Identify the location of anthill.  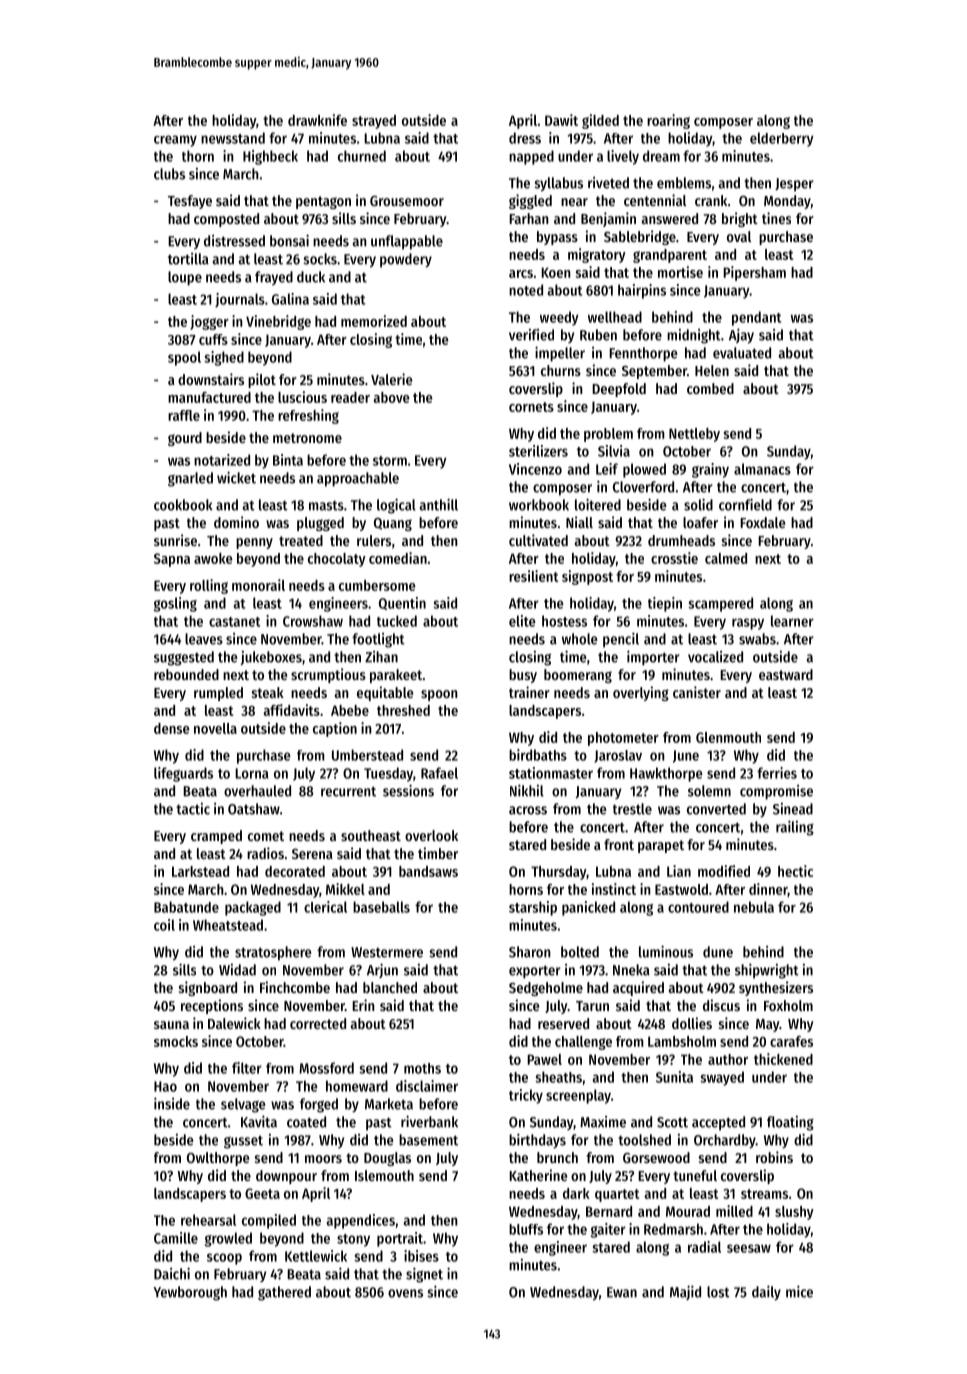
(439, 504).
